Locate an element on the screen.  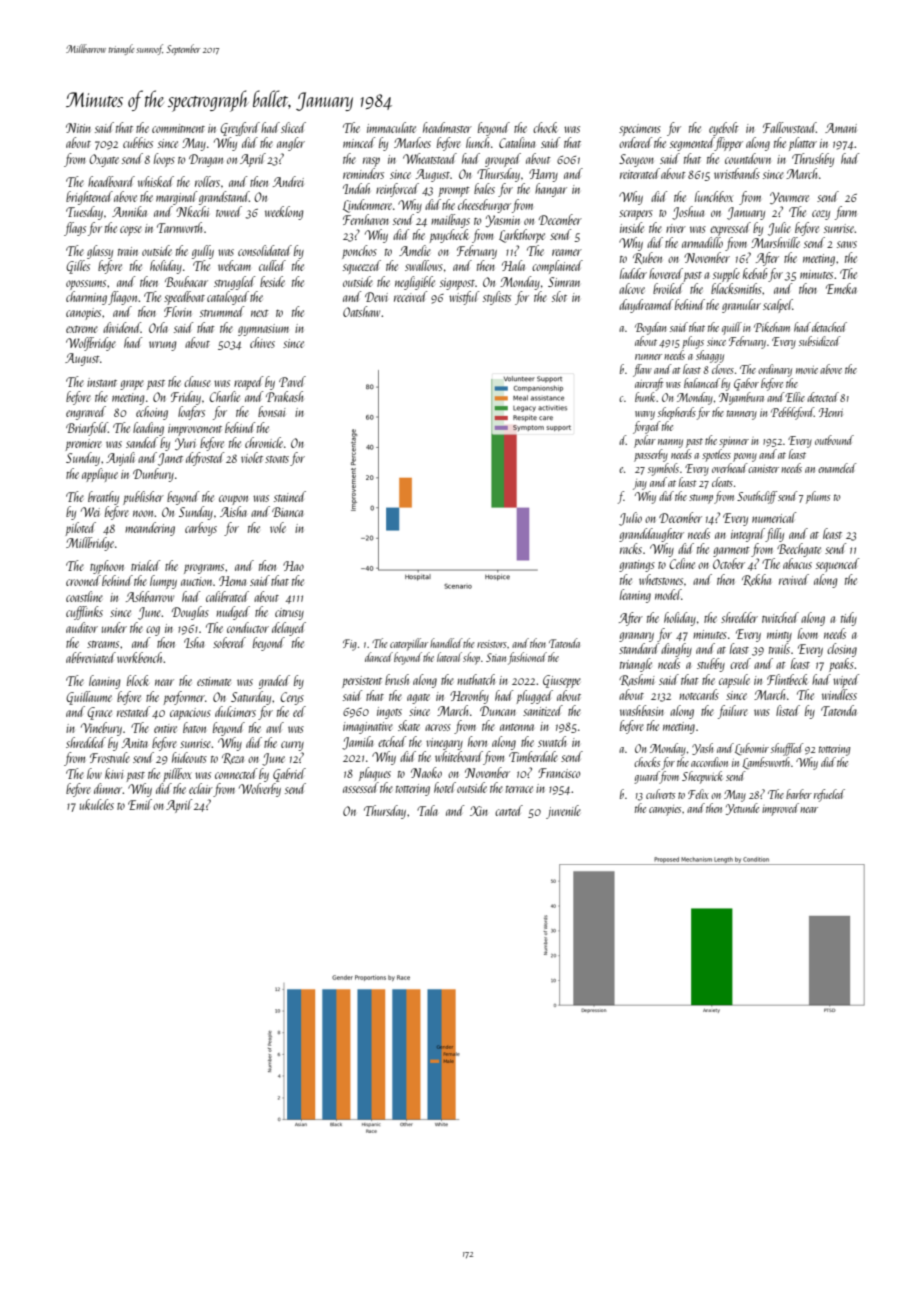
Marloes is located at coordinates (412, 142).
